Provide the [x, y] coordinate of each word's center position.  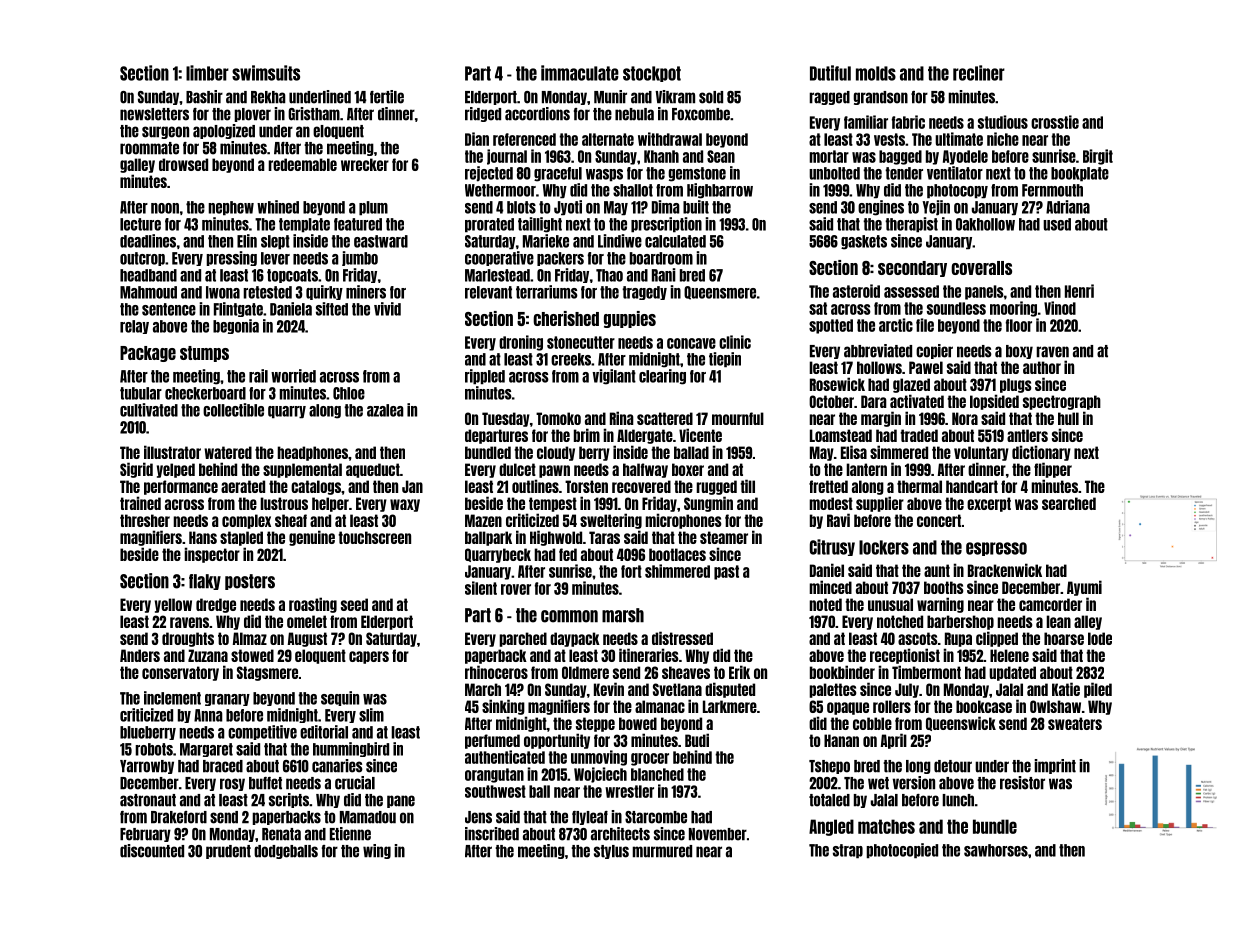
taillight [540, 225]
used [1057, 224]
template [304, 225]
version [914, 783]
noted [825, 604]
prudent [228, 852]
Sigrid [136, 470]
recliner [979, 73]
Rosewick [837, 384]
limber [207, 73]
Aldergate [645, 436]
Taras [604, 537]
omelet [307, 621]
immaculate [580, 73]
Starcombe [656, 817]
